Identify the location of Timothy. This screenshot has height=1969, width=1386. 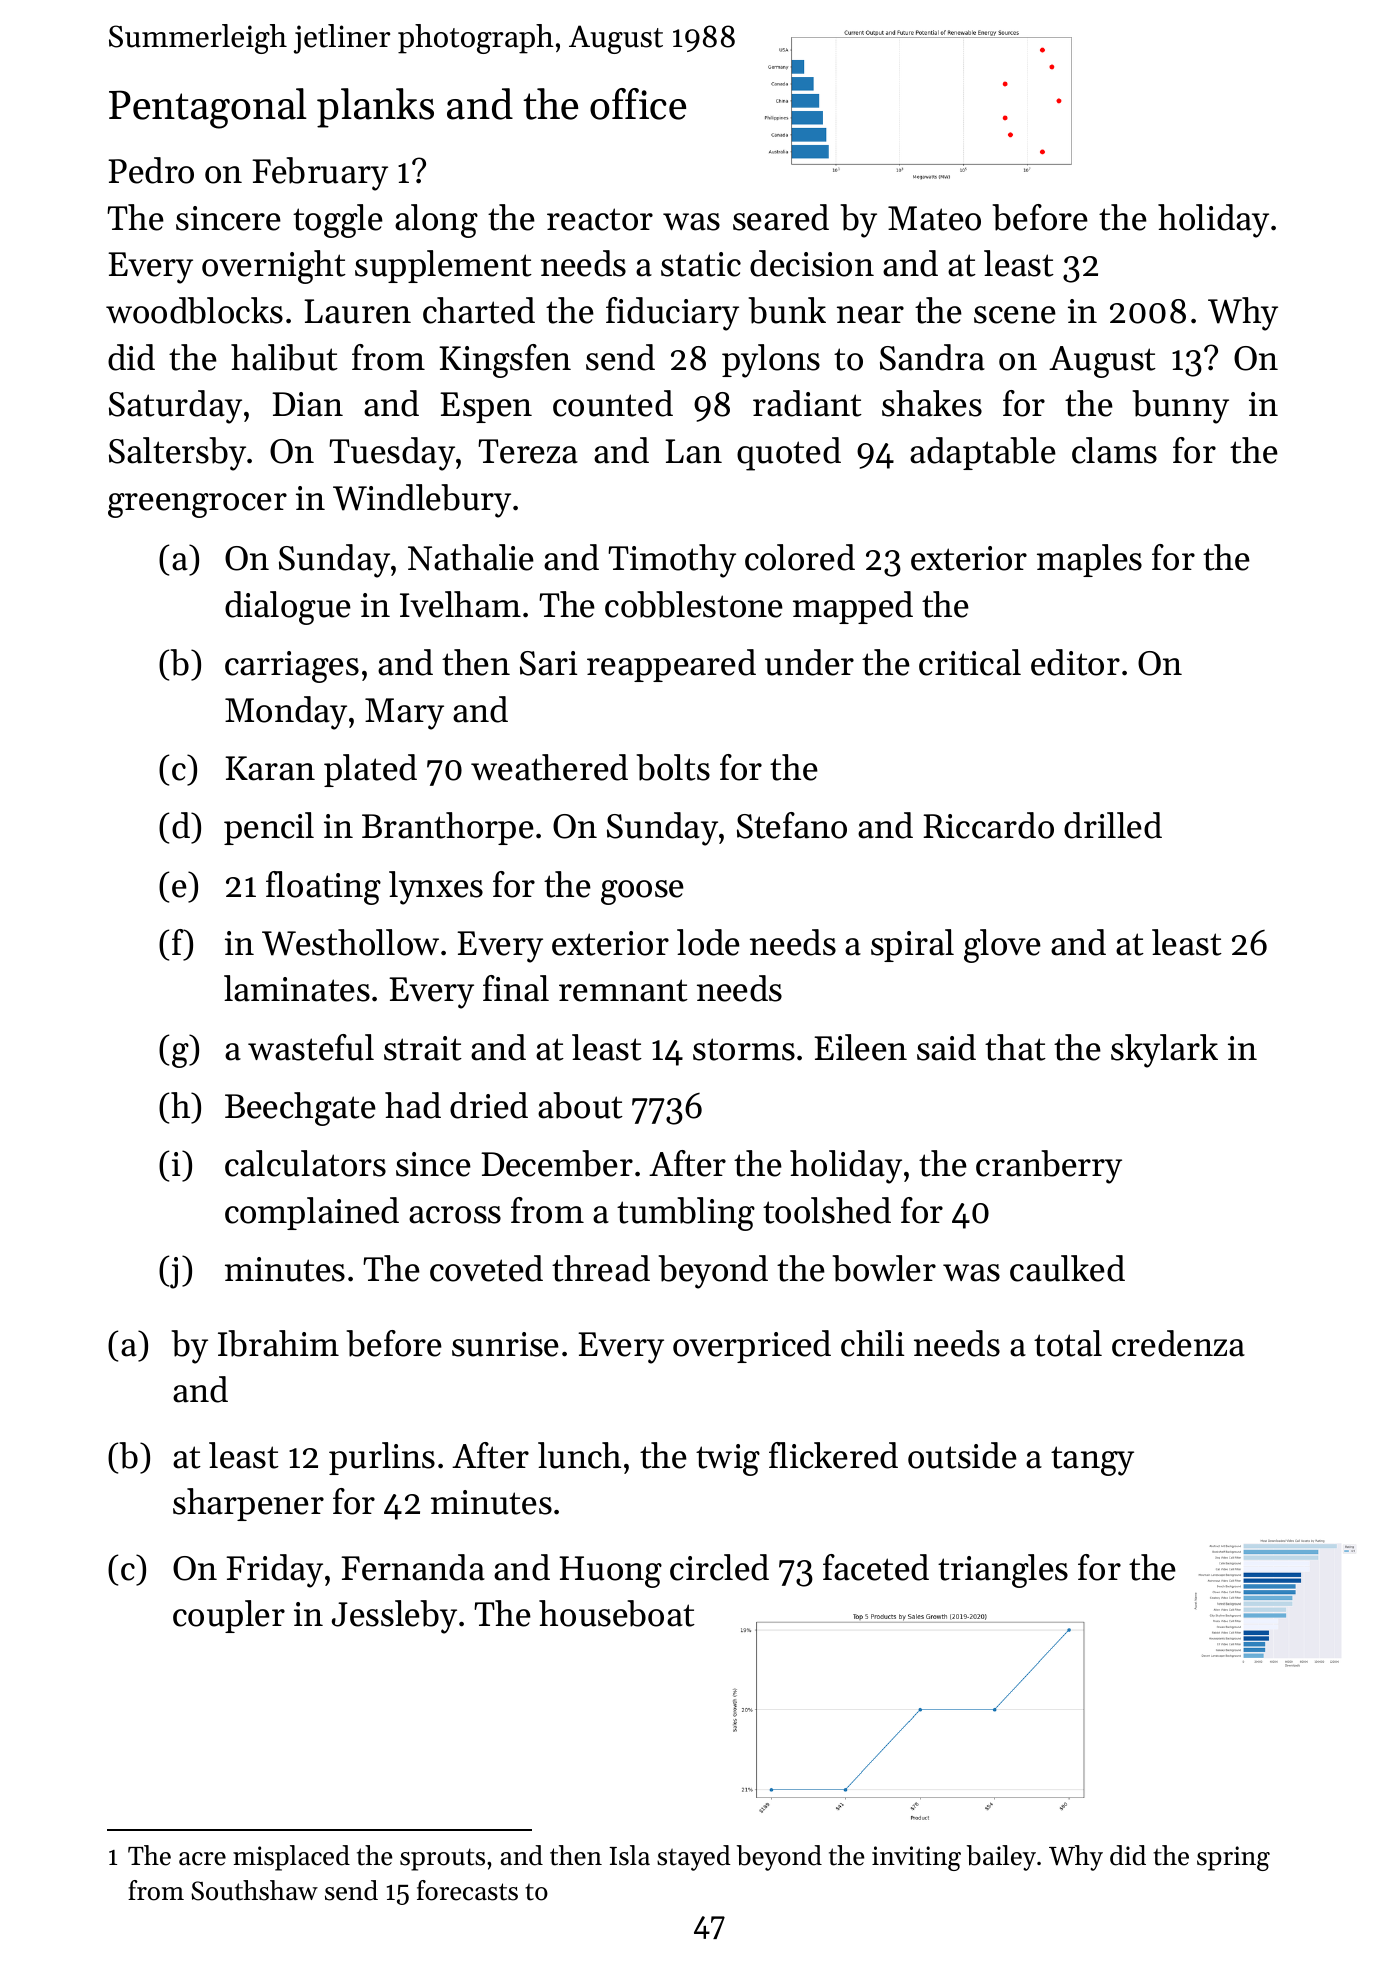
(672, 561).
